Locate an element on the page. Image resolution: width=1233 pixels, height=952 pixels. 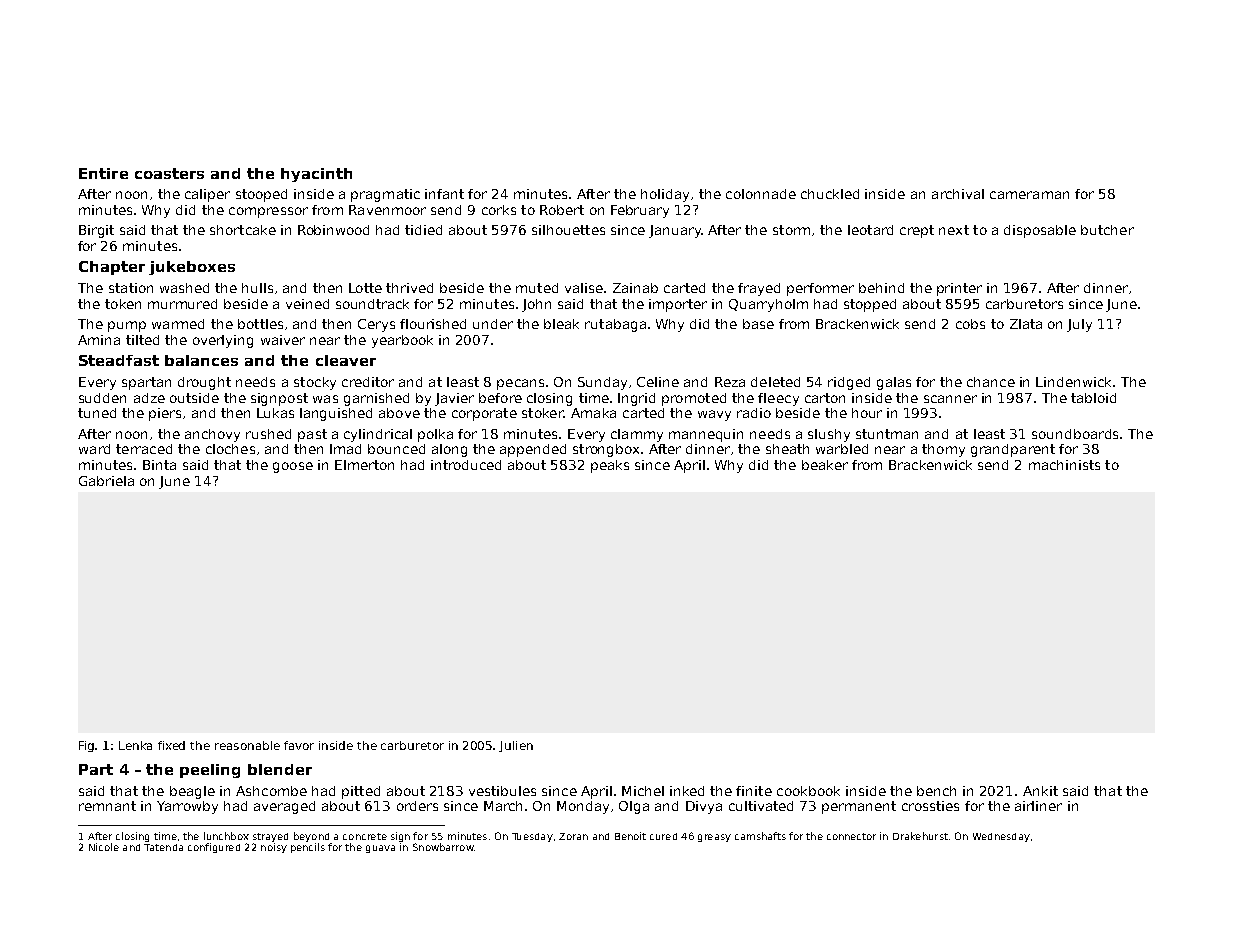
beaker is located at coordinates (825, 465).
